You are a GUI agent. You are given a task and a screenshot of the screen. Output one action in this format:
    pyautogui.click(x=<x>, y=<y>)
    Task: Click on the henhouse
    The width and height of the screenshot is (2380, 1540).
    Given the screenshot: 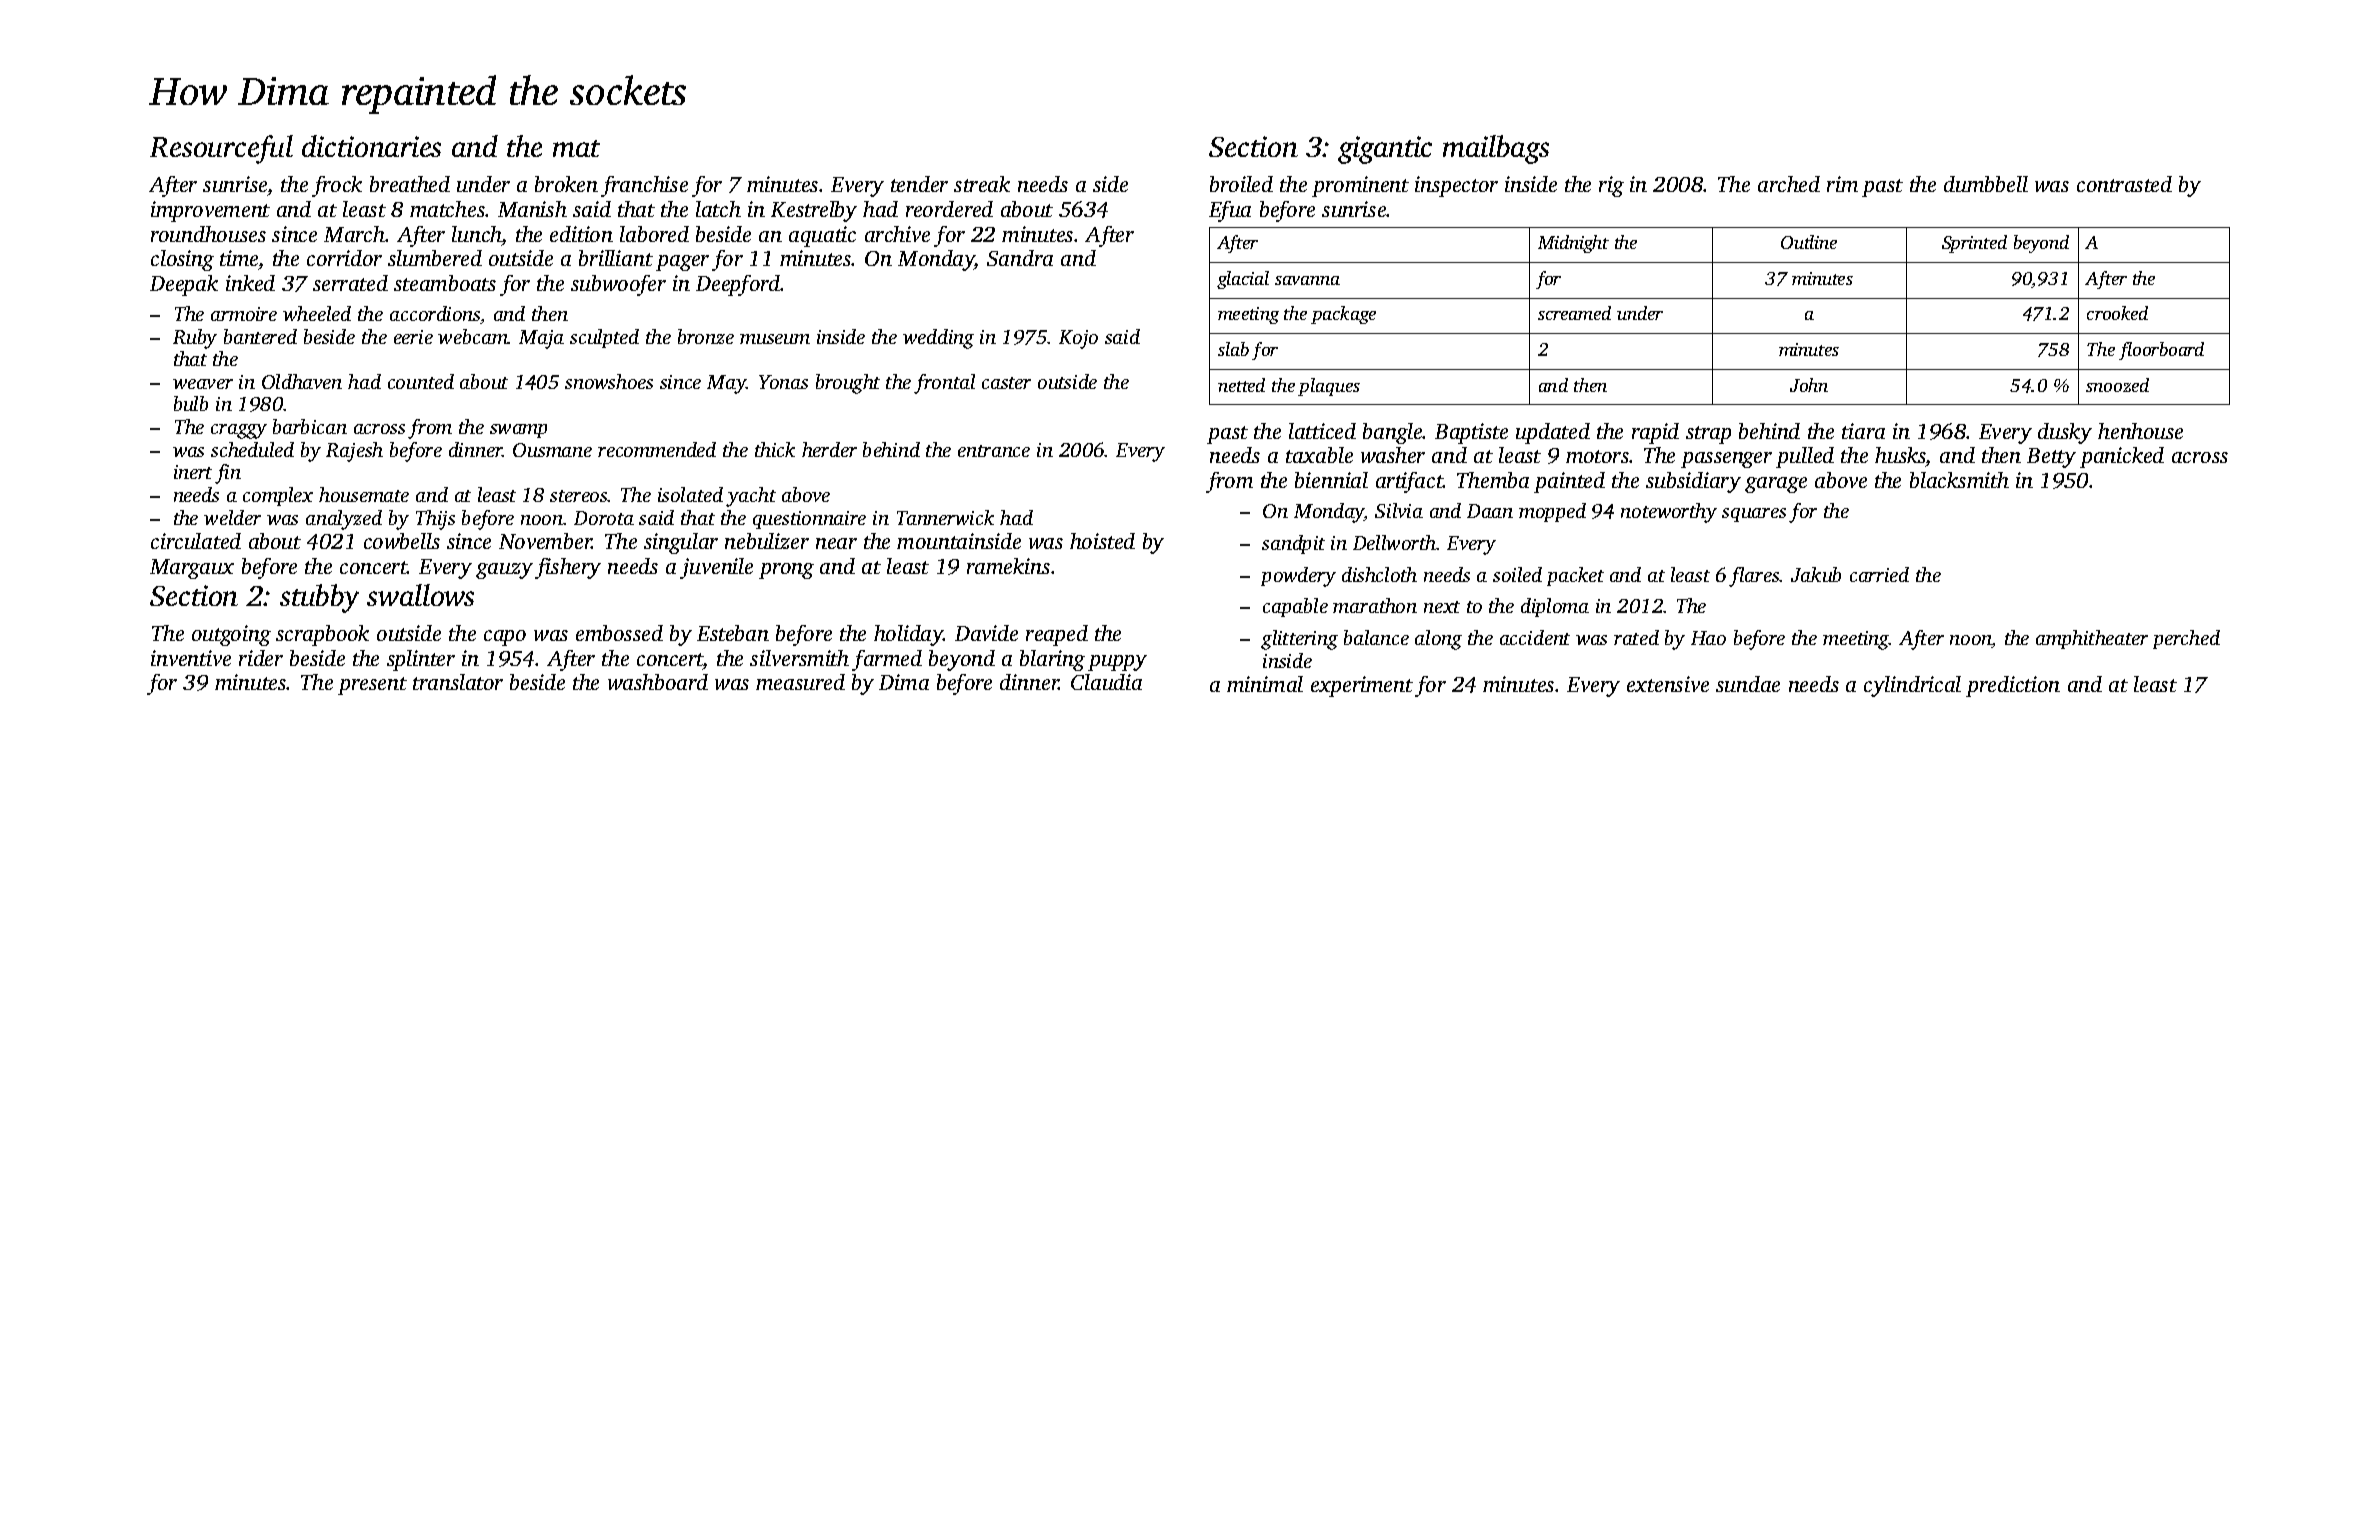 What is the action you would take?
    pyautogui.click(x=2140, y=431)
